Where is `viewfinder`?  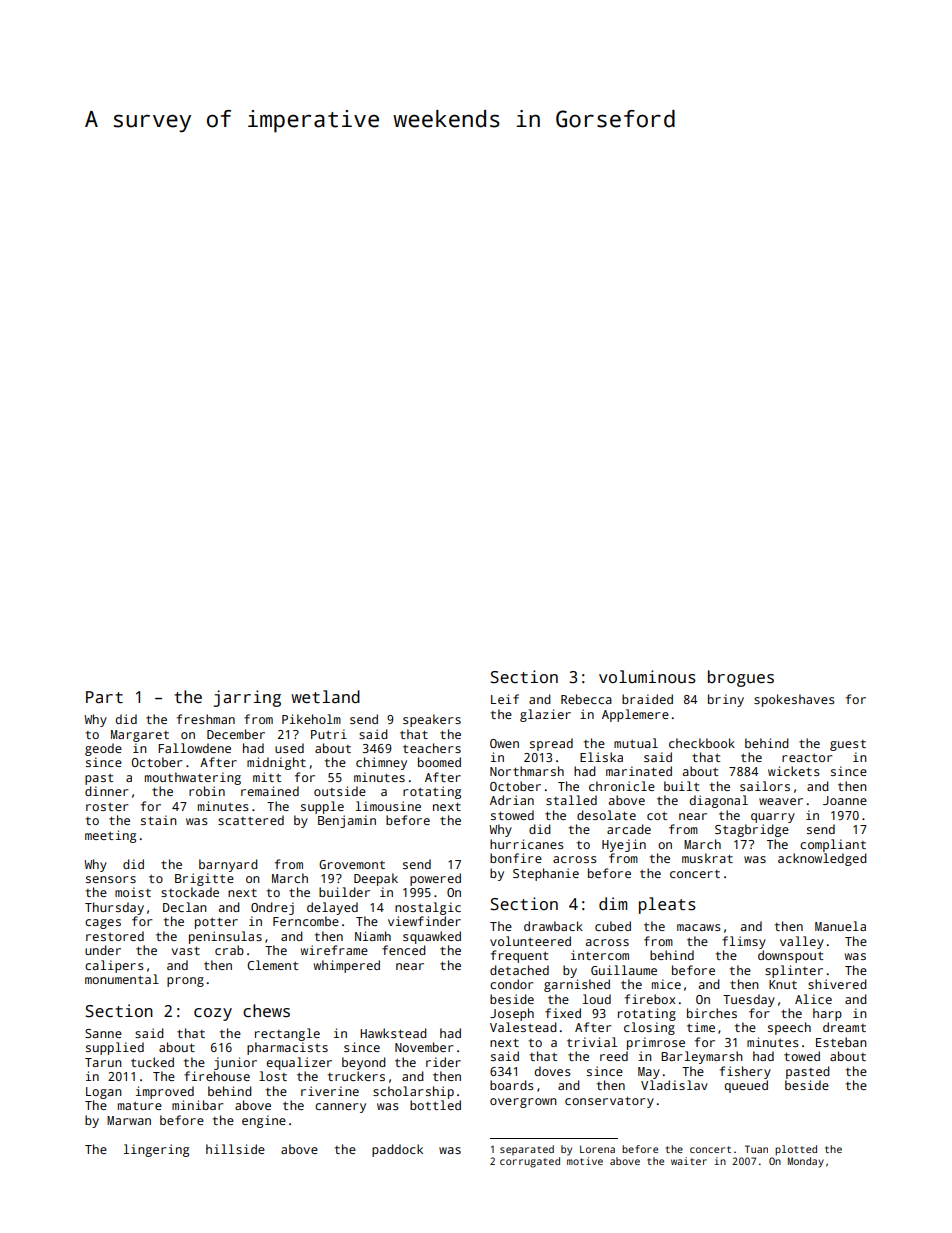
viewfinder is located at coordinates (424, 921).
